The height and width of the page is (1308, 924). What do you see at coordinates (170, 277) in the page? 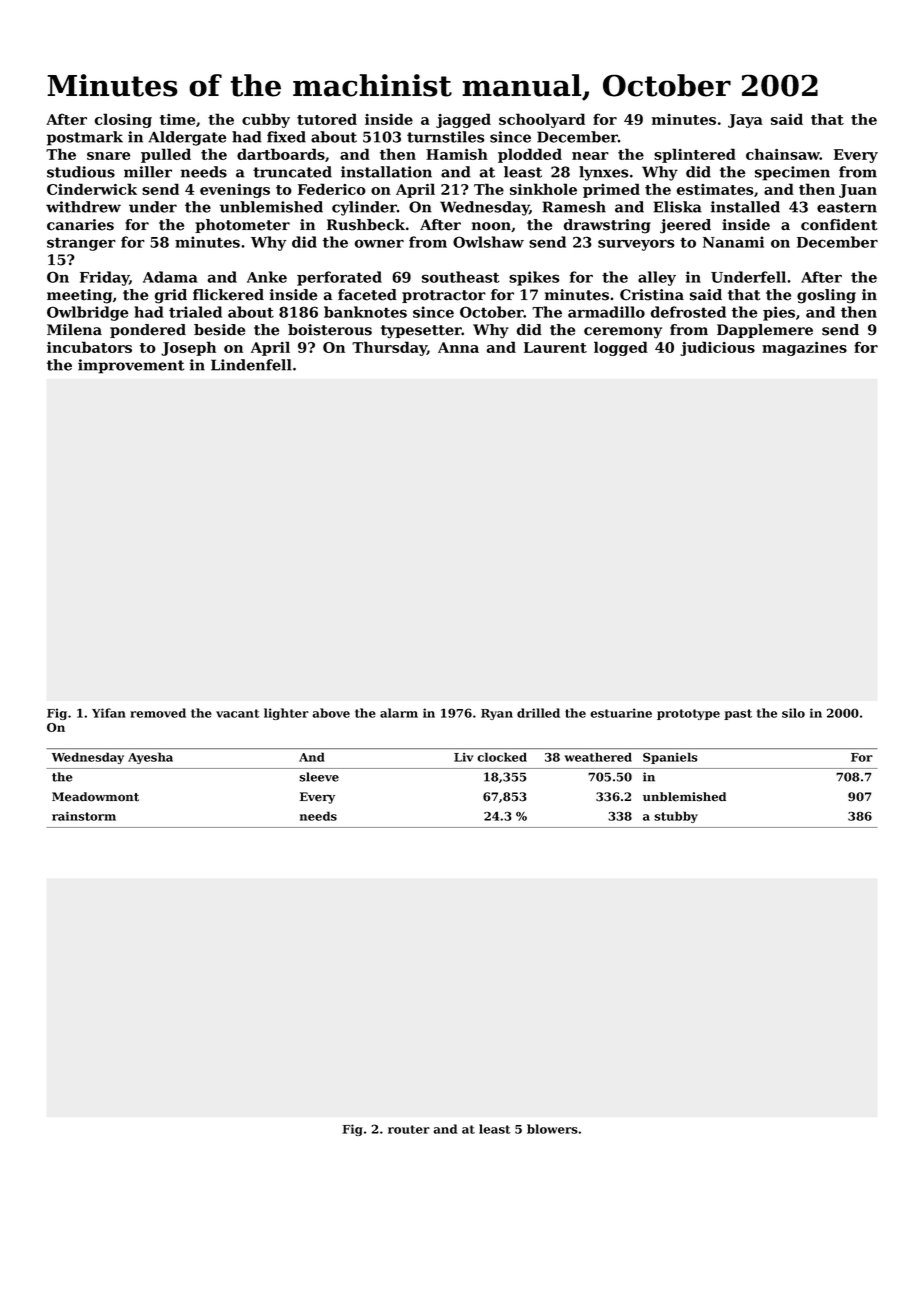
I see `Adama` at bounding box center [170, 277].
